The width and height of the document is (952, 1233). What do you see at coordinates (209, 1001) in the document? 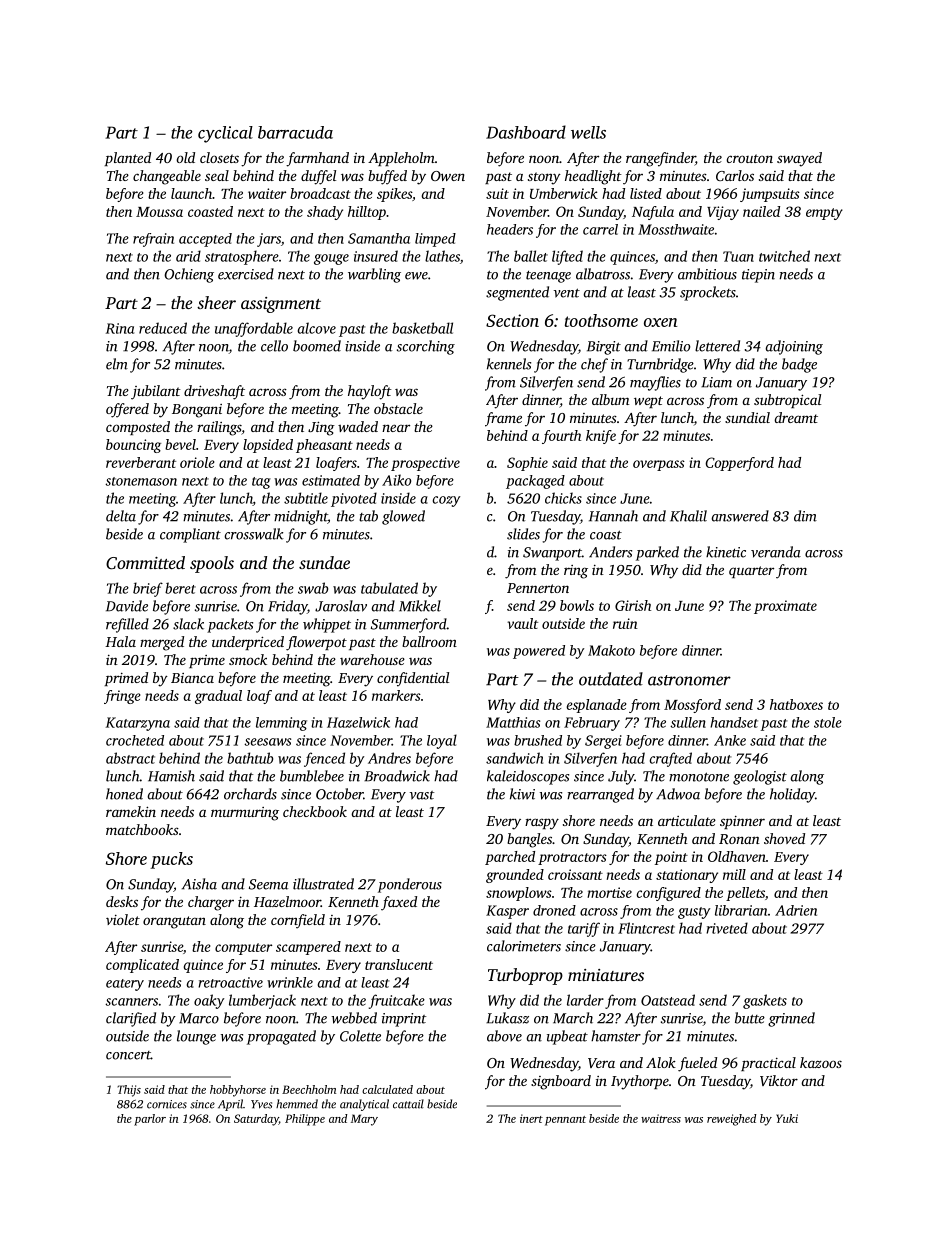
I see `oaky` at bounding box center [209, 1001].
